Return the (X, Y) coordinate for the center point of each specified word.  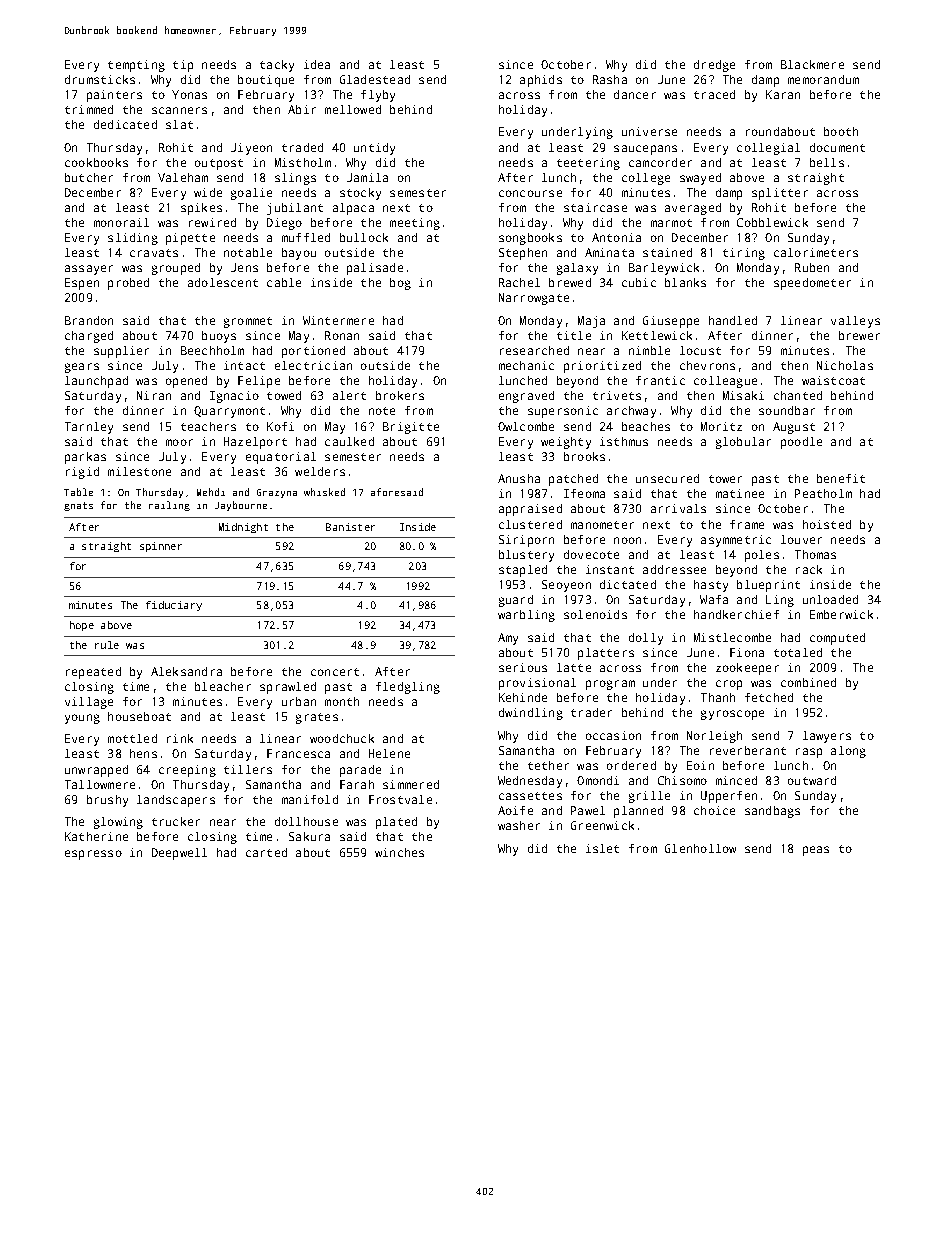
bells (827, 162)
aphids (541, 81)
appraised (530, 510)
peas (816, 851)
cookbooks (96, 162)
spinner (161, 547)
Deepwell (179, 854)
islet (602, 848)
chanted (798, 395)
